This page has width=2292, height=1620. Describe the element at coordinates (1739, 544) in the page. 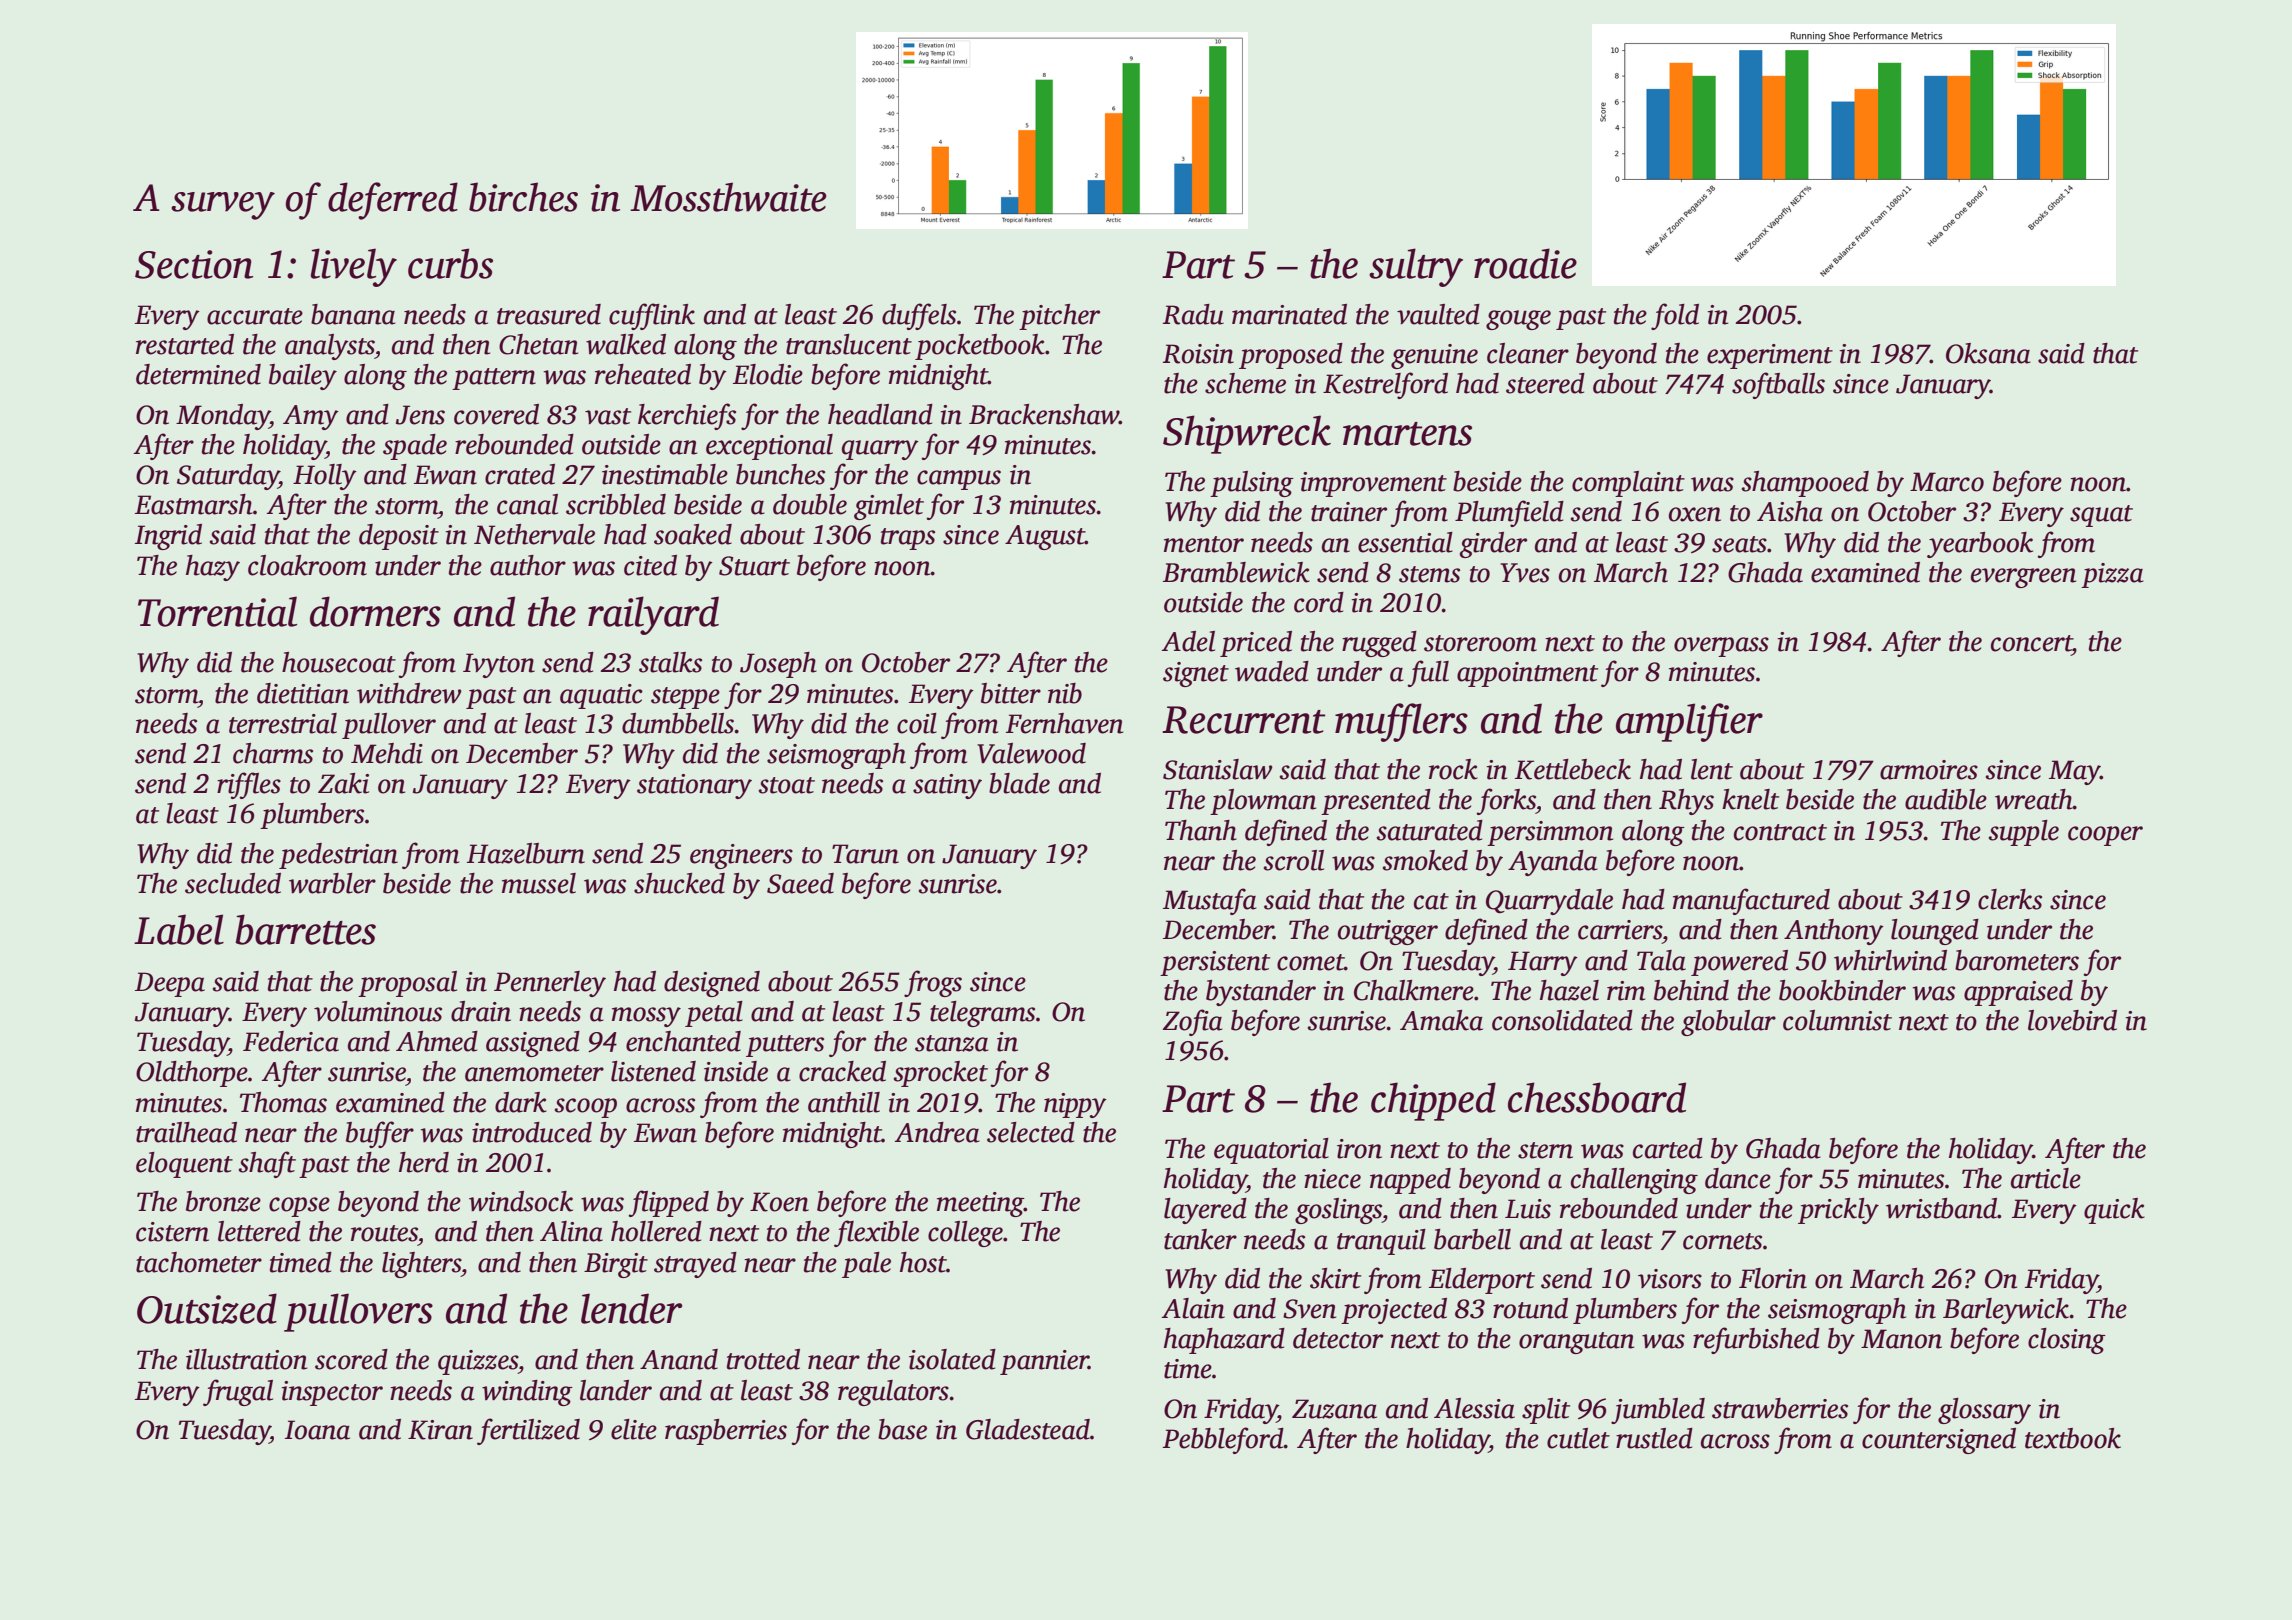

I see `seats` at that location.
